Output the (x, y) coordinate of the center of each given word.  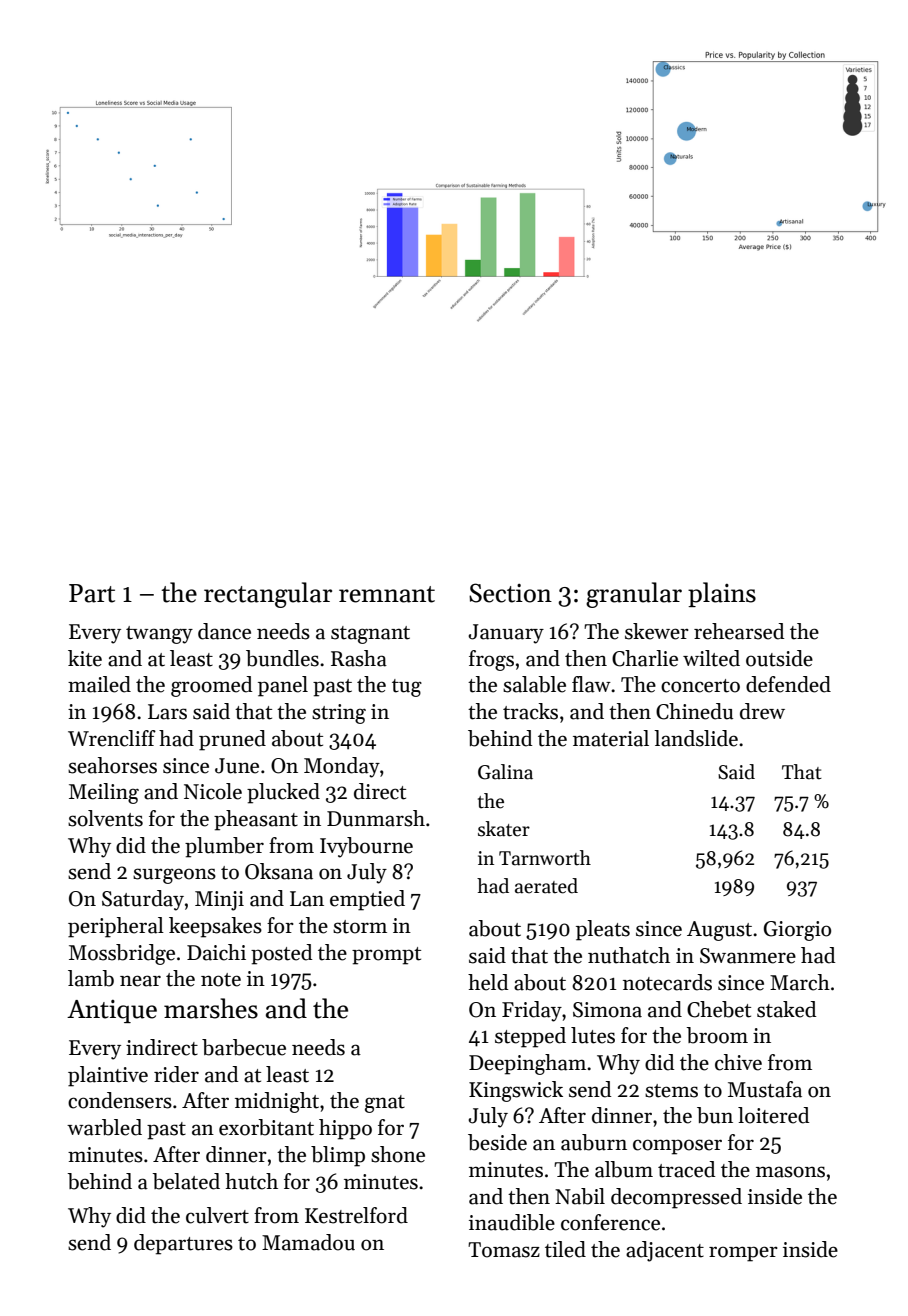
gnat (385, 1104)
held (488, 982)
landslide (696, 738)
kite (85, 658)
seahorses (112, 765)
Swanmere (748, 956)
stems (671, 1091)
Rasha (359, 658)
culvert (217, 1215)
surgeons (174, 876)
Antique (112, 1011)
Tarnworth (545, 858)
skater (504, 829)
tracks (530, 711)
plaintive (108, 1076)
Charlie (645, 658)
